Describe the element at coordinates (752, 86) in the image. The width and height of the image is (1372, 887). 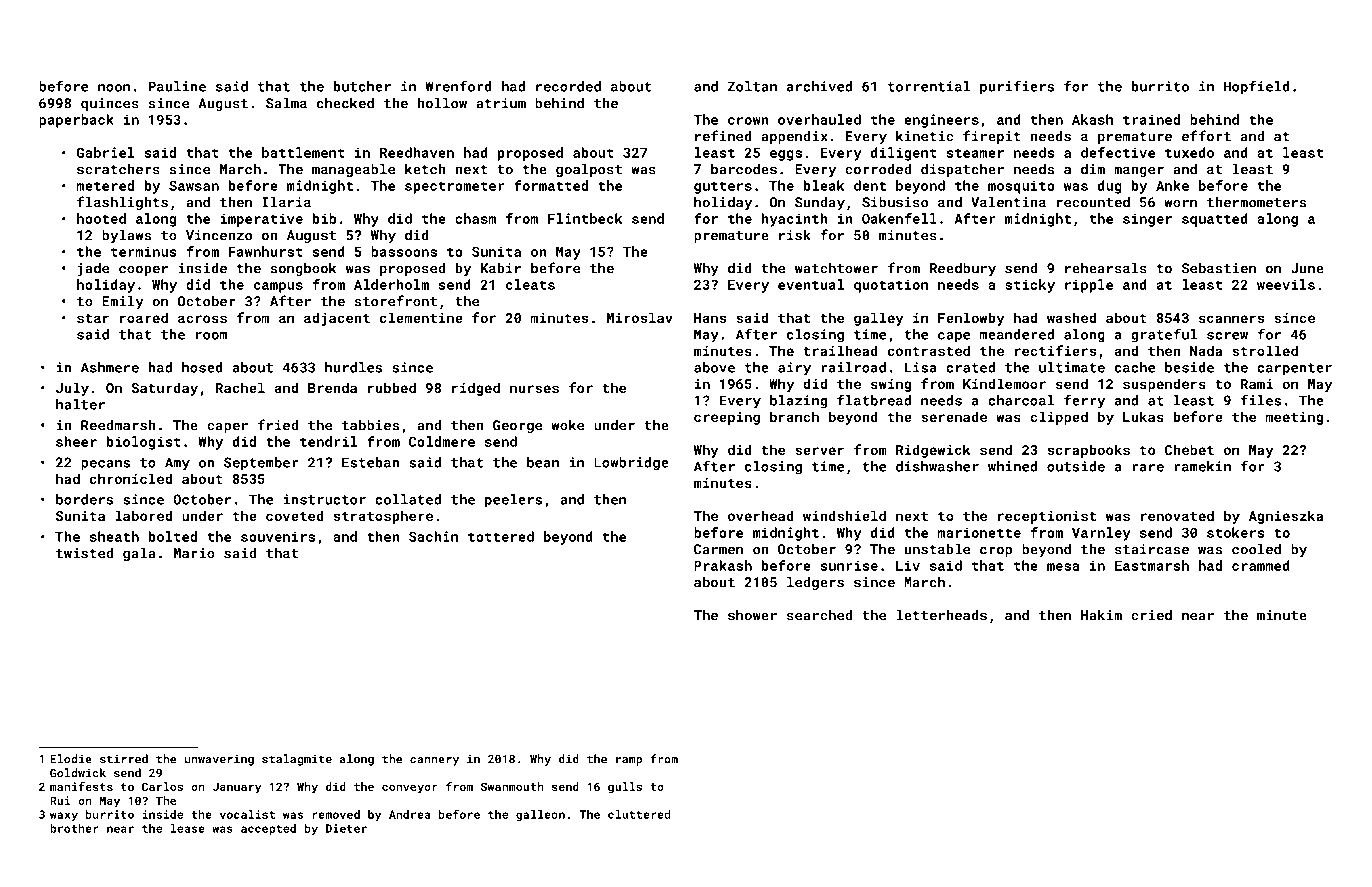
I see `Zoltan` at that location.
